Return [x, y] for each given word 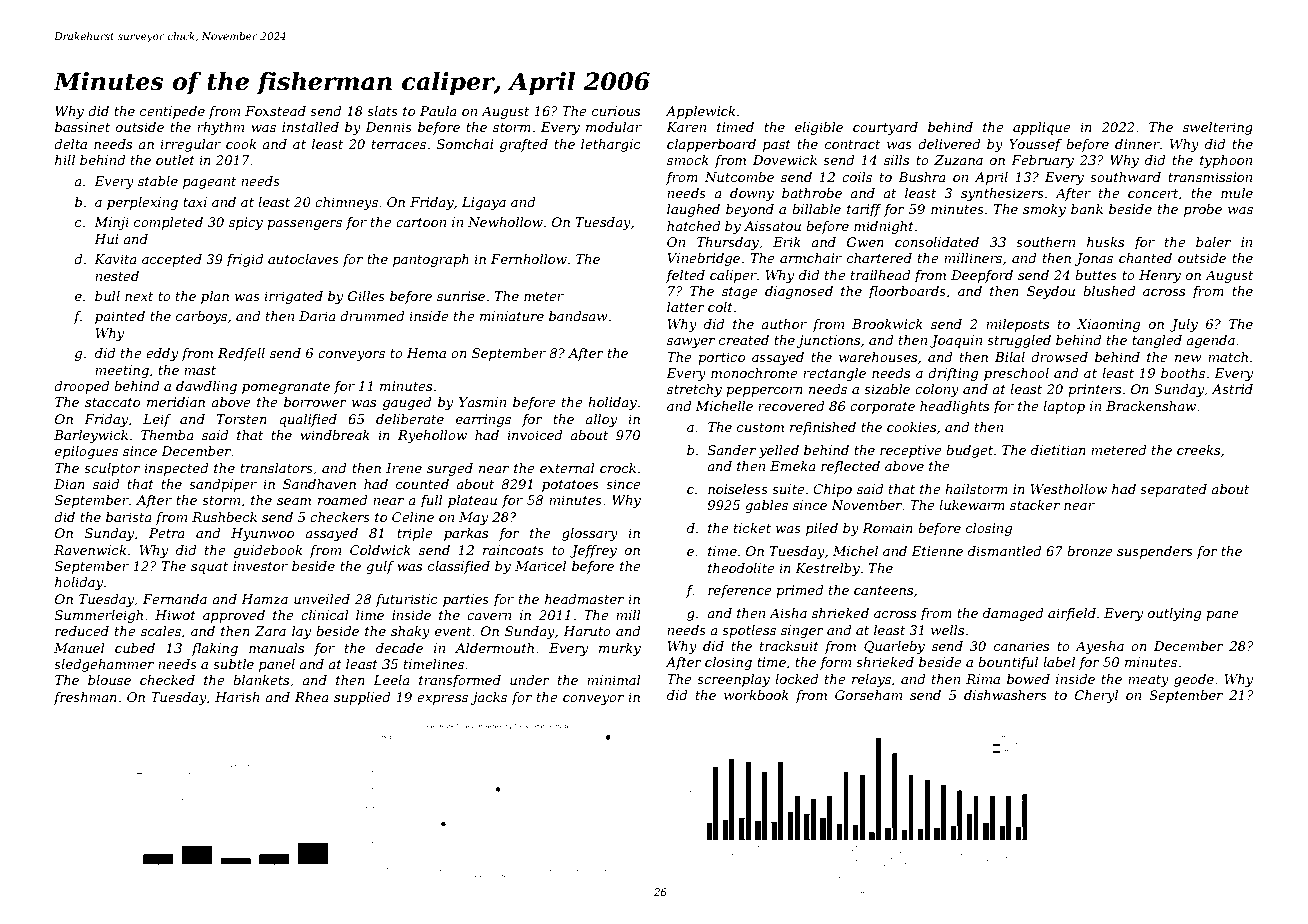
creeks [1198, 450]
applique [1042, 128]
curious [616, 111]
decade [399, 648]
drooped [81, 387]
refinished [823, 428]
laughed [693, 210]
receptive [911, 451]
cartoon [421, 222]
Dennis [388, 127]
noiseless [738, 489]
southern [1045, 242]
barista [129, 517]
